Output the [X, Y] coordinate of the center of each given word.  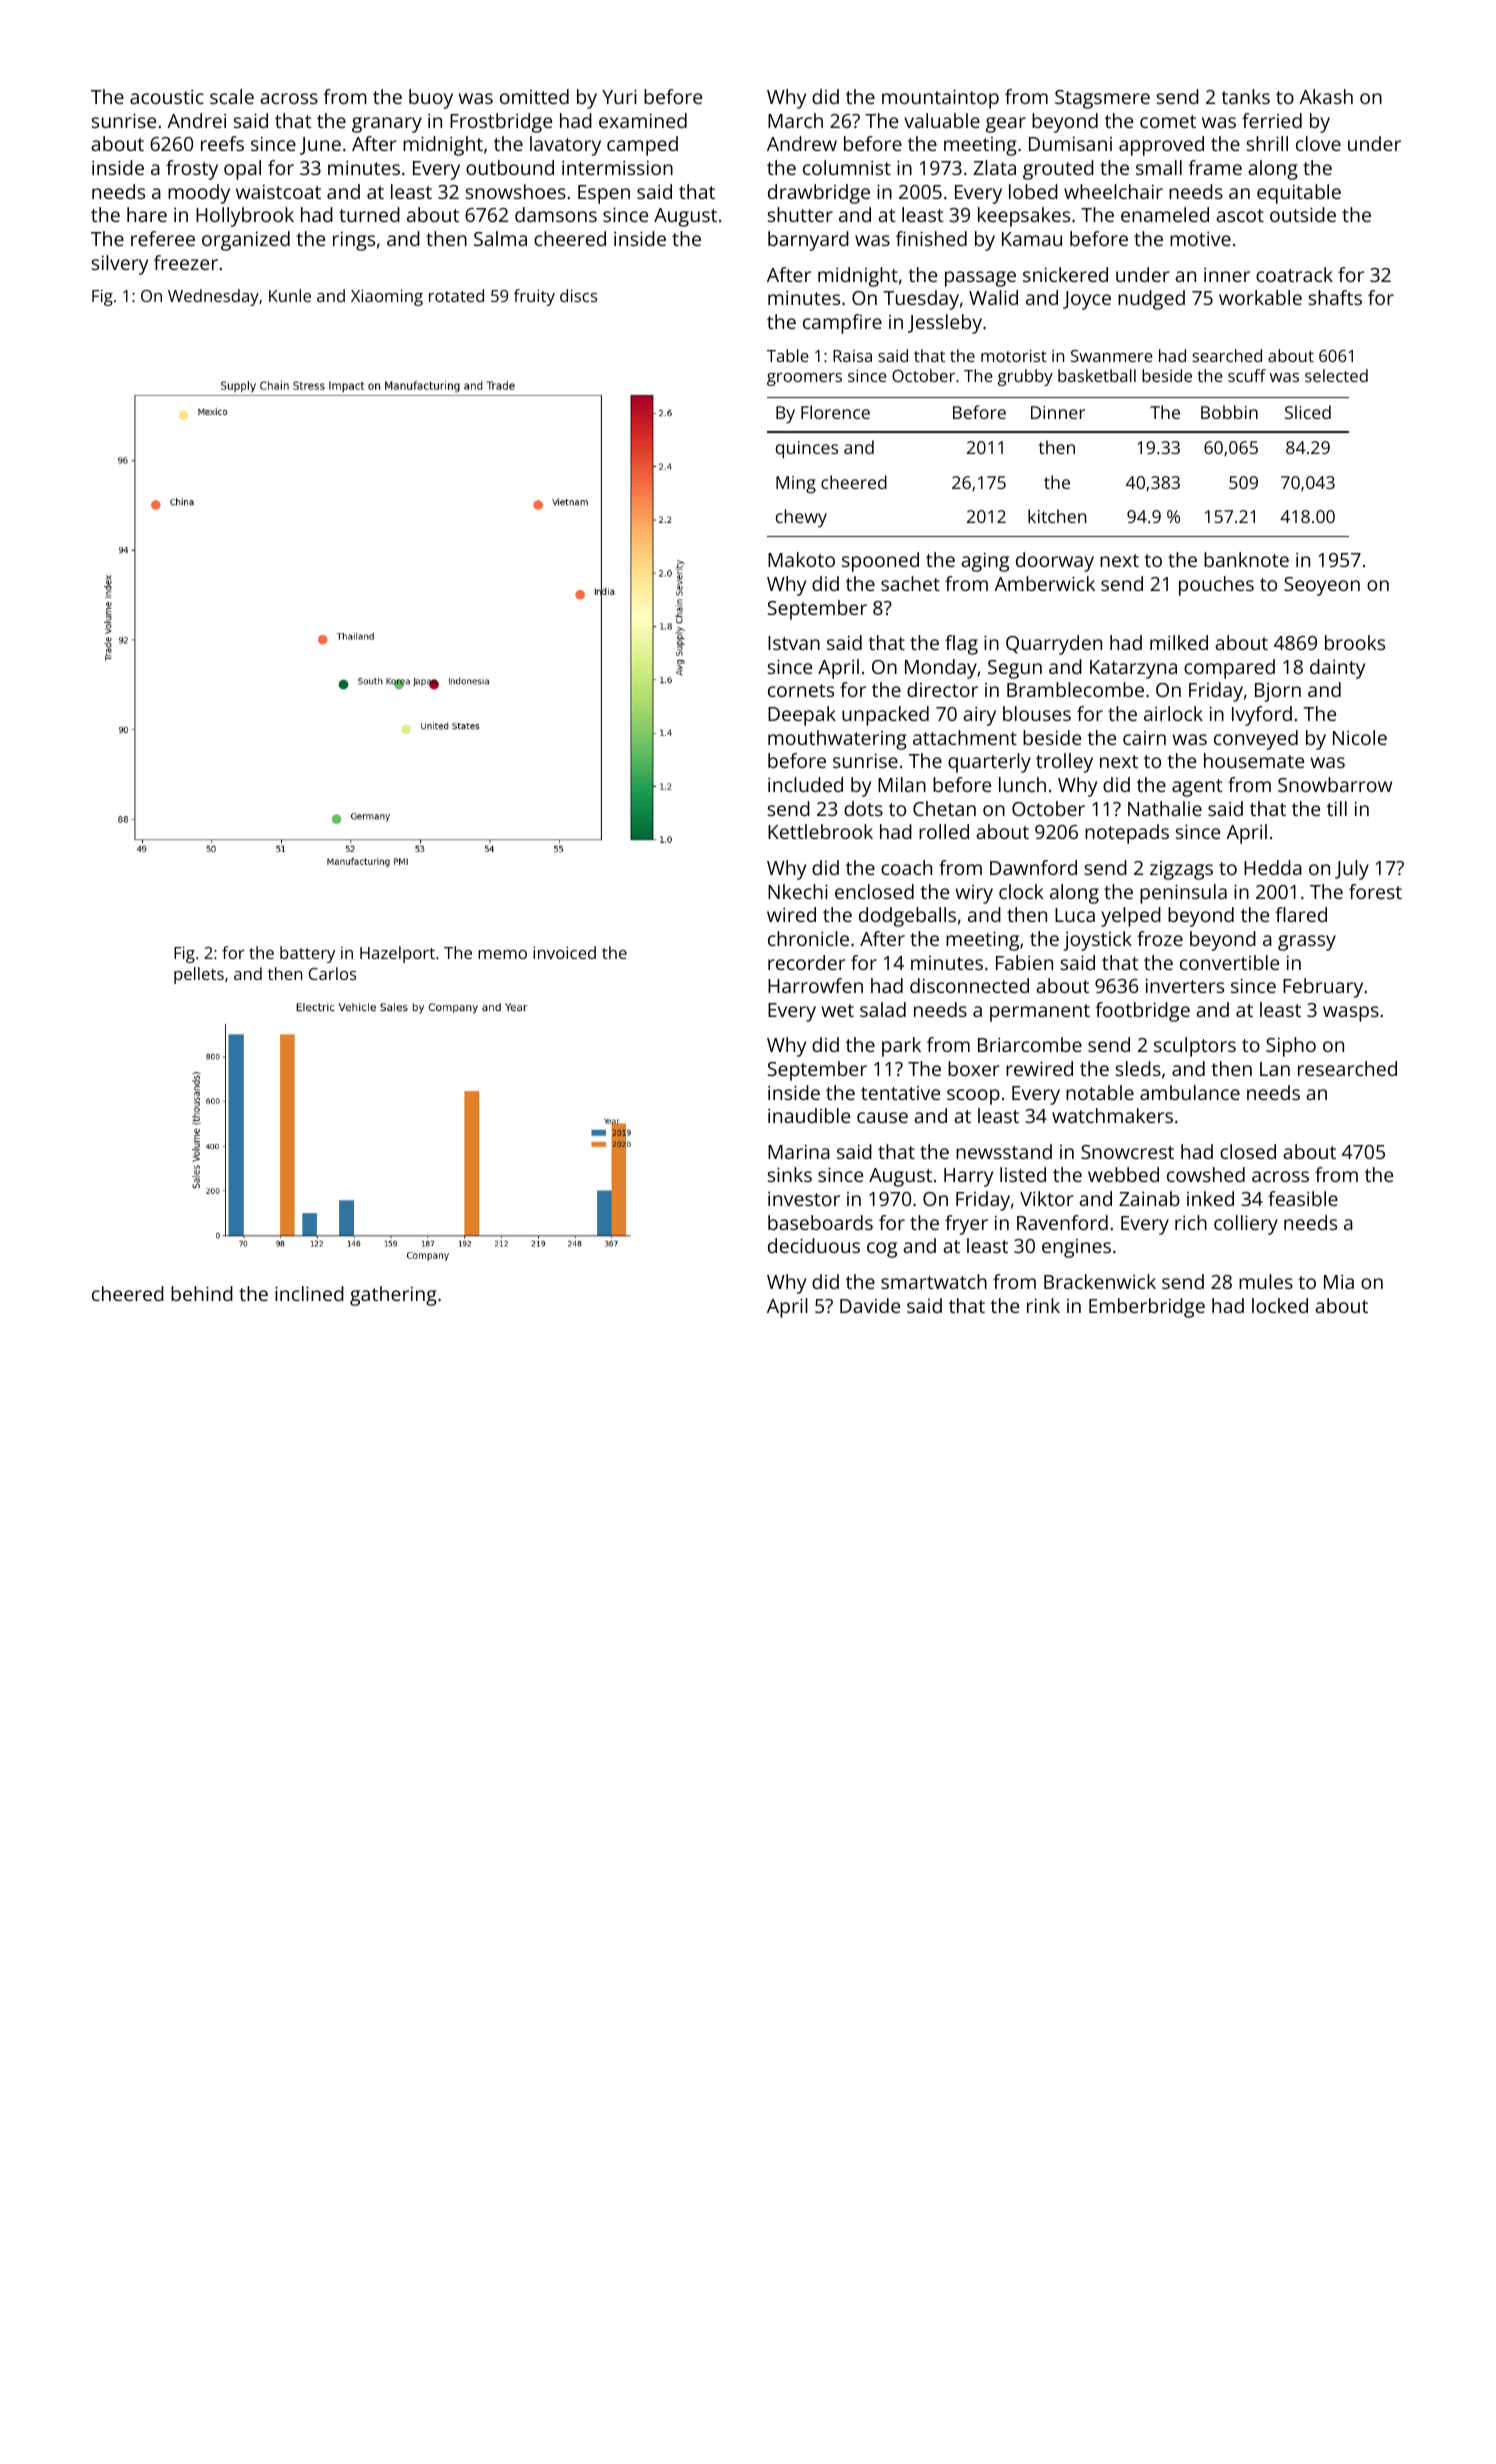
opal [242, 170]
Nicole [1360, 737]
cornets [801, 690]
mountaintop [940, 99]
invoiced [564, 952]
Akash [1326, 96]
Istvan [794, 643]
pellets [199, 975]
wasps [1351, 1014]
